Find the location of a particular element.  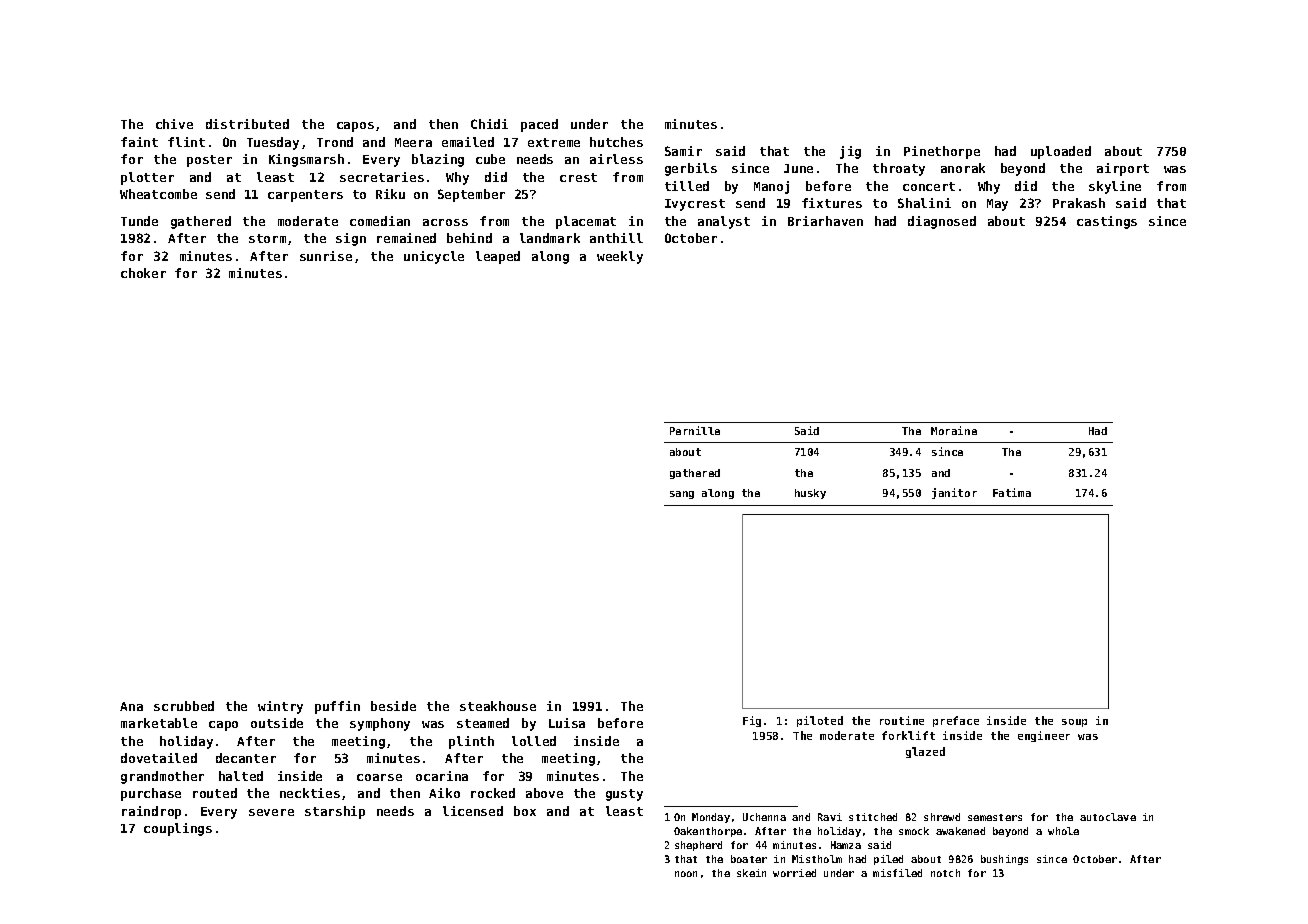

Moraine is located at coordinates (954, 430).
